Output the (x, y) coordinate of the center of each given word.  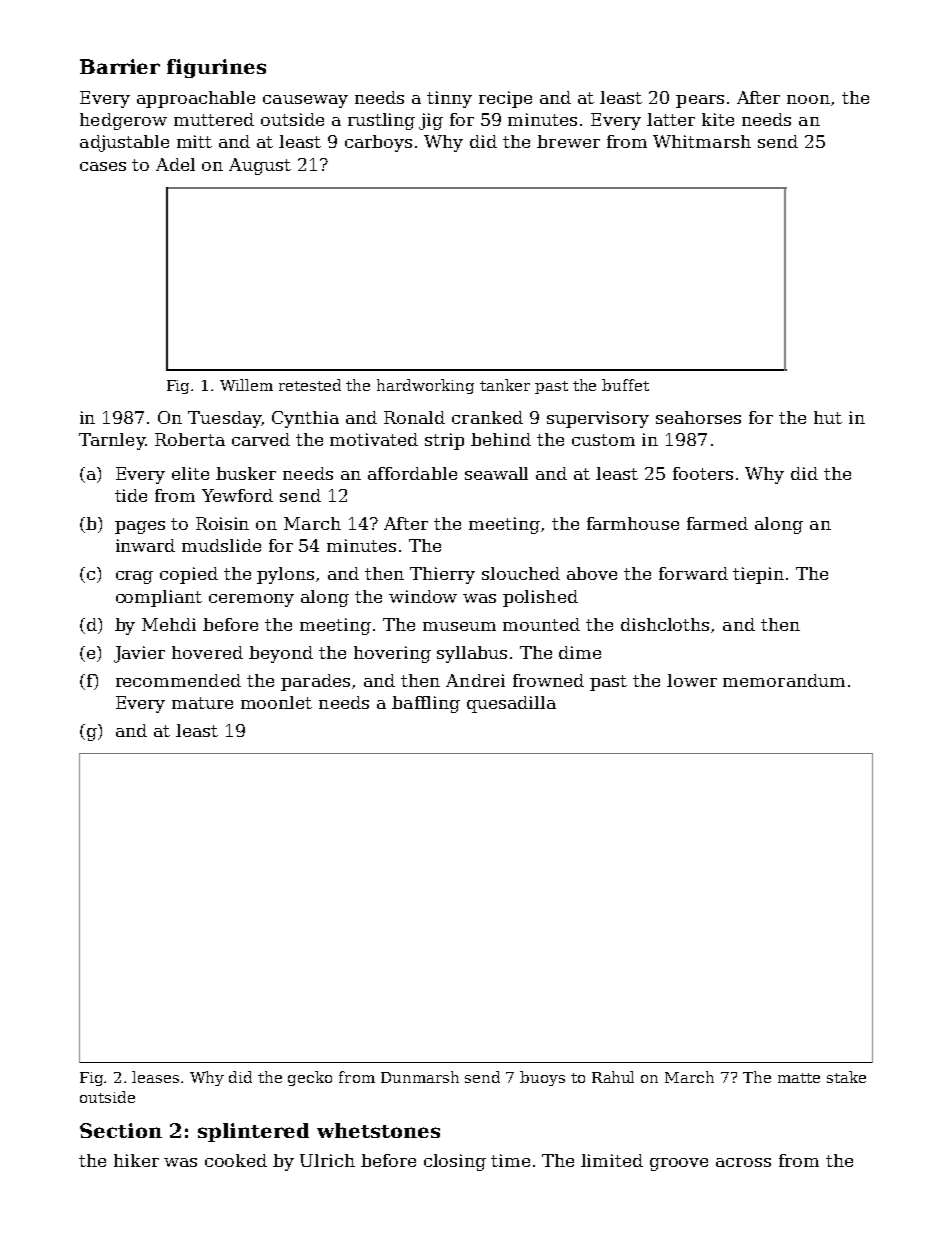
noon (808, 99)
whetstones (378, 1130)
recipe (505, 99)
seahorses (698, 417)
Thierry (442, 575)
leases (155, 1077)
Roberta (190, 439)
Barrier (120, 66)
